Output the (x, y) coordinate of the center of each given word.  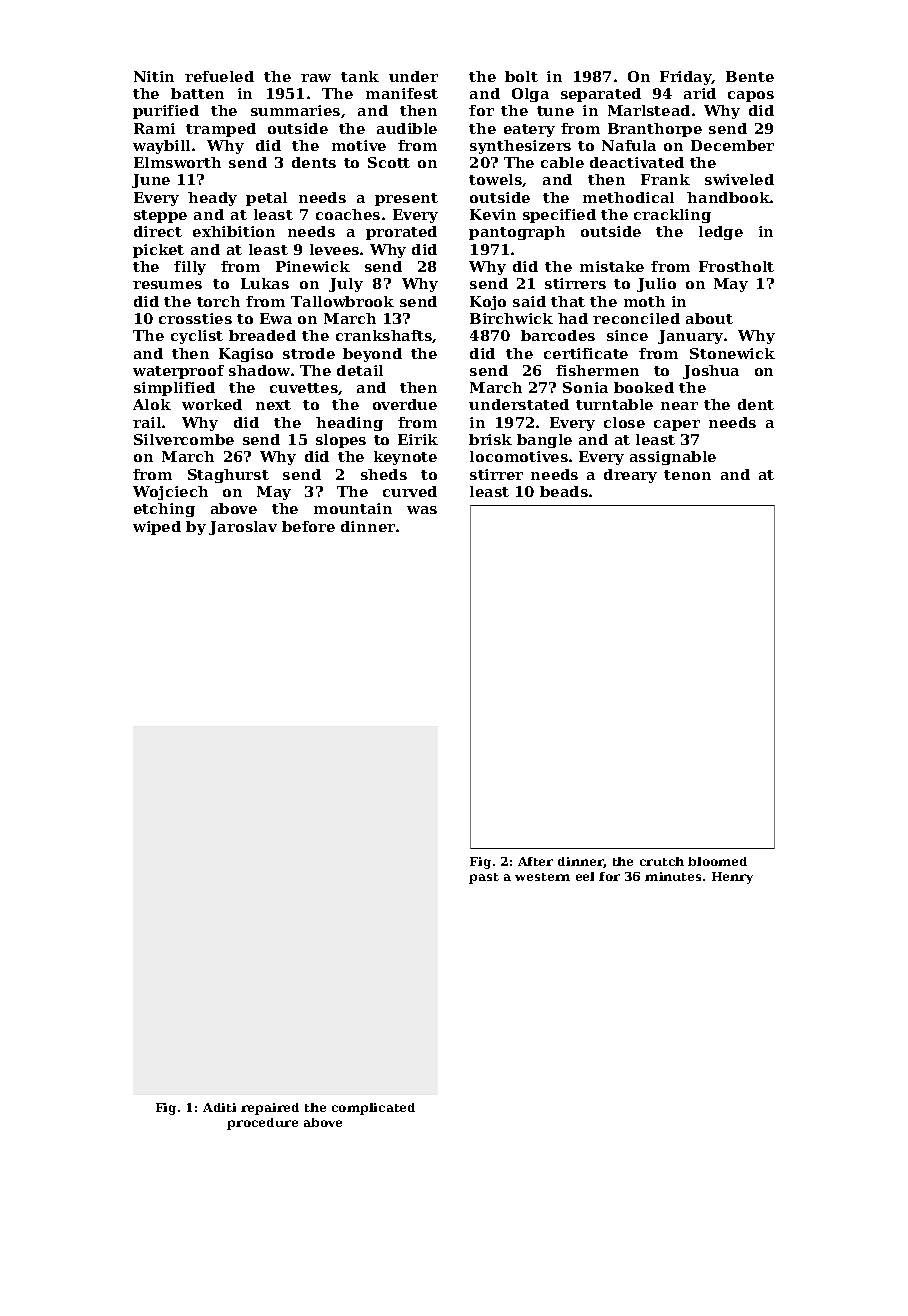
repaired (270, 1109)
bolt (521, 76)
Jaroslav (243, 528)
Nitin (154, 76)
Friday (686, 78)
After (535, 861)
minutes (673, 876)
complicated (373, 1109)
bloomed (717, 861)
